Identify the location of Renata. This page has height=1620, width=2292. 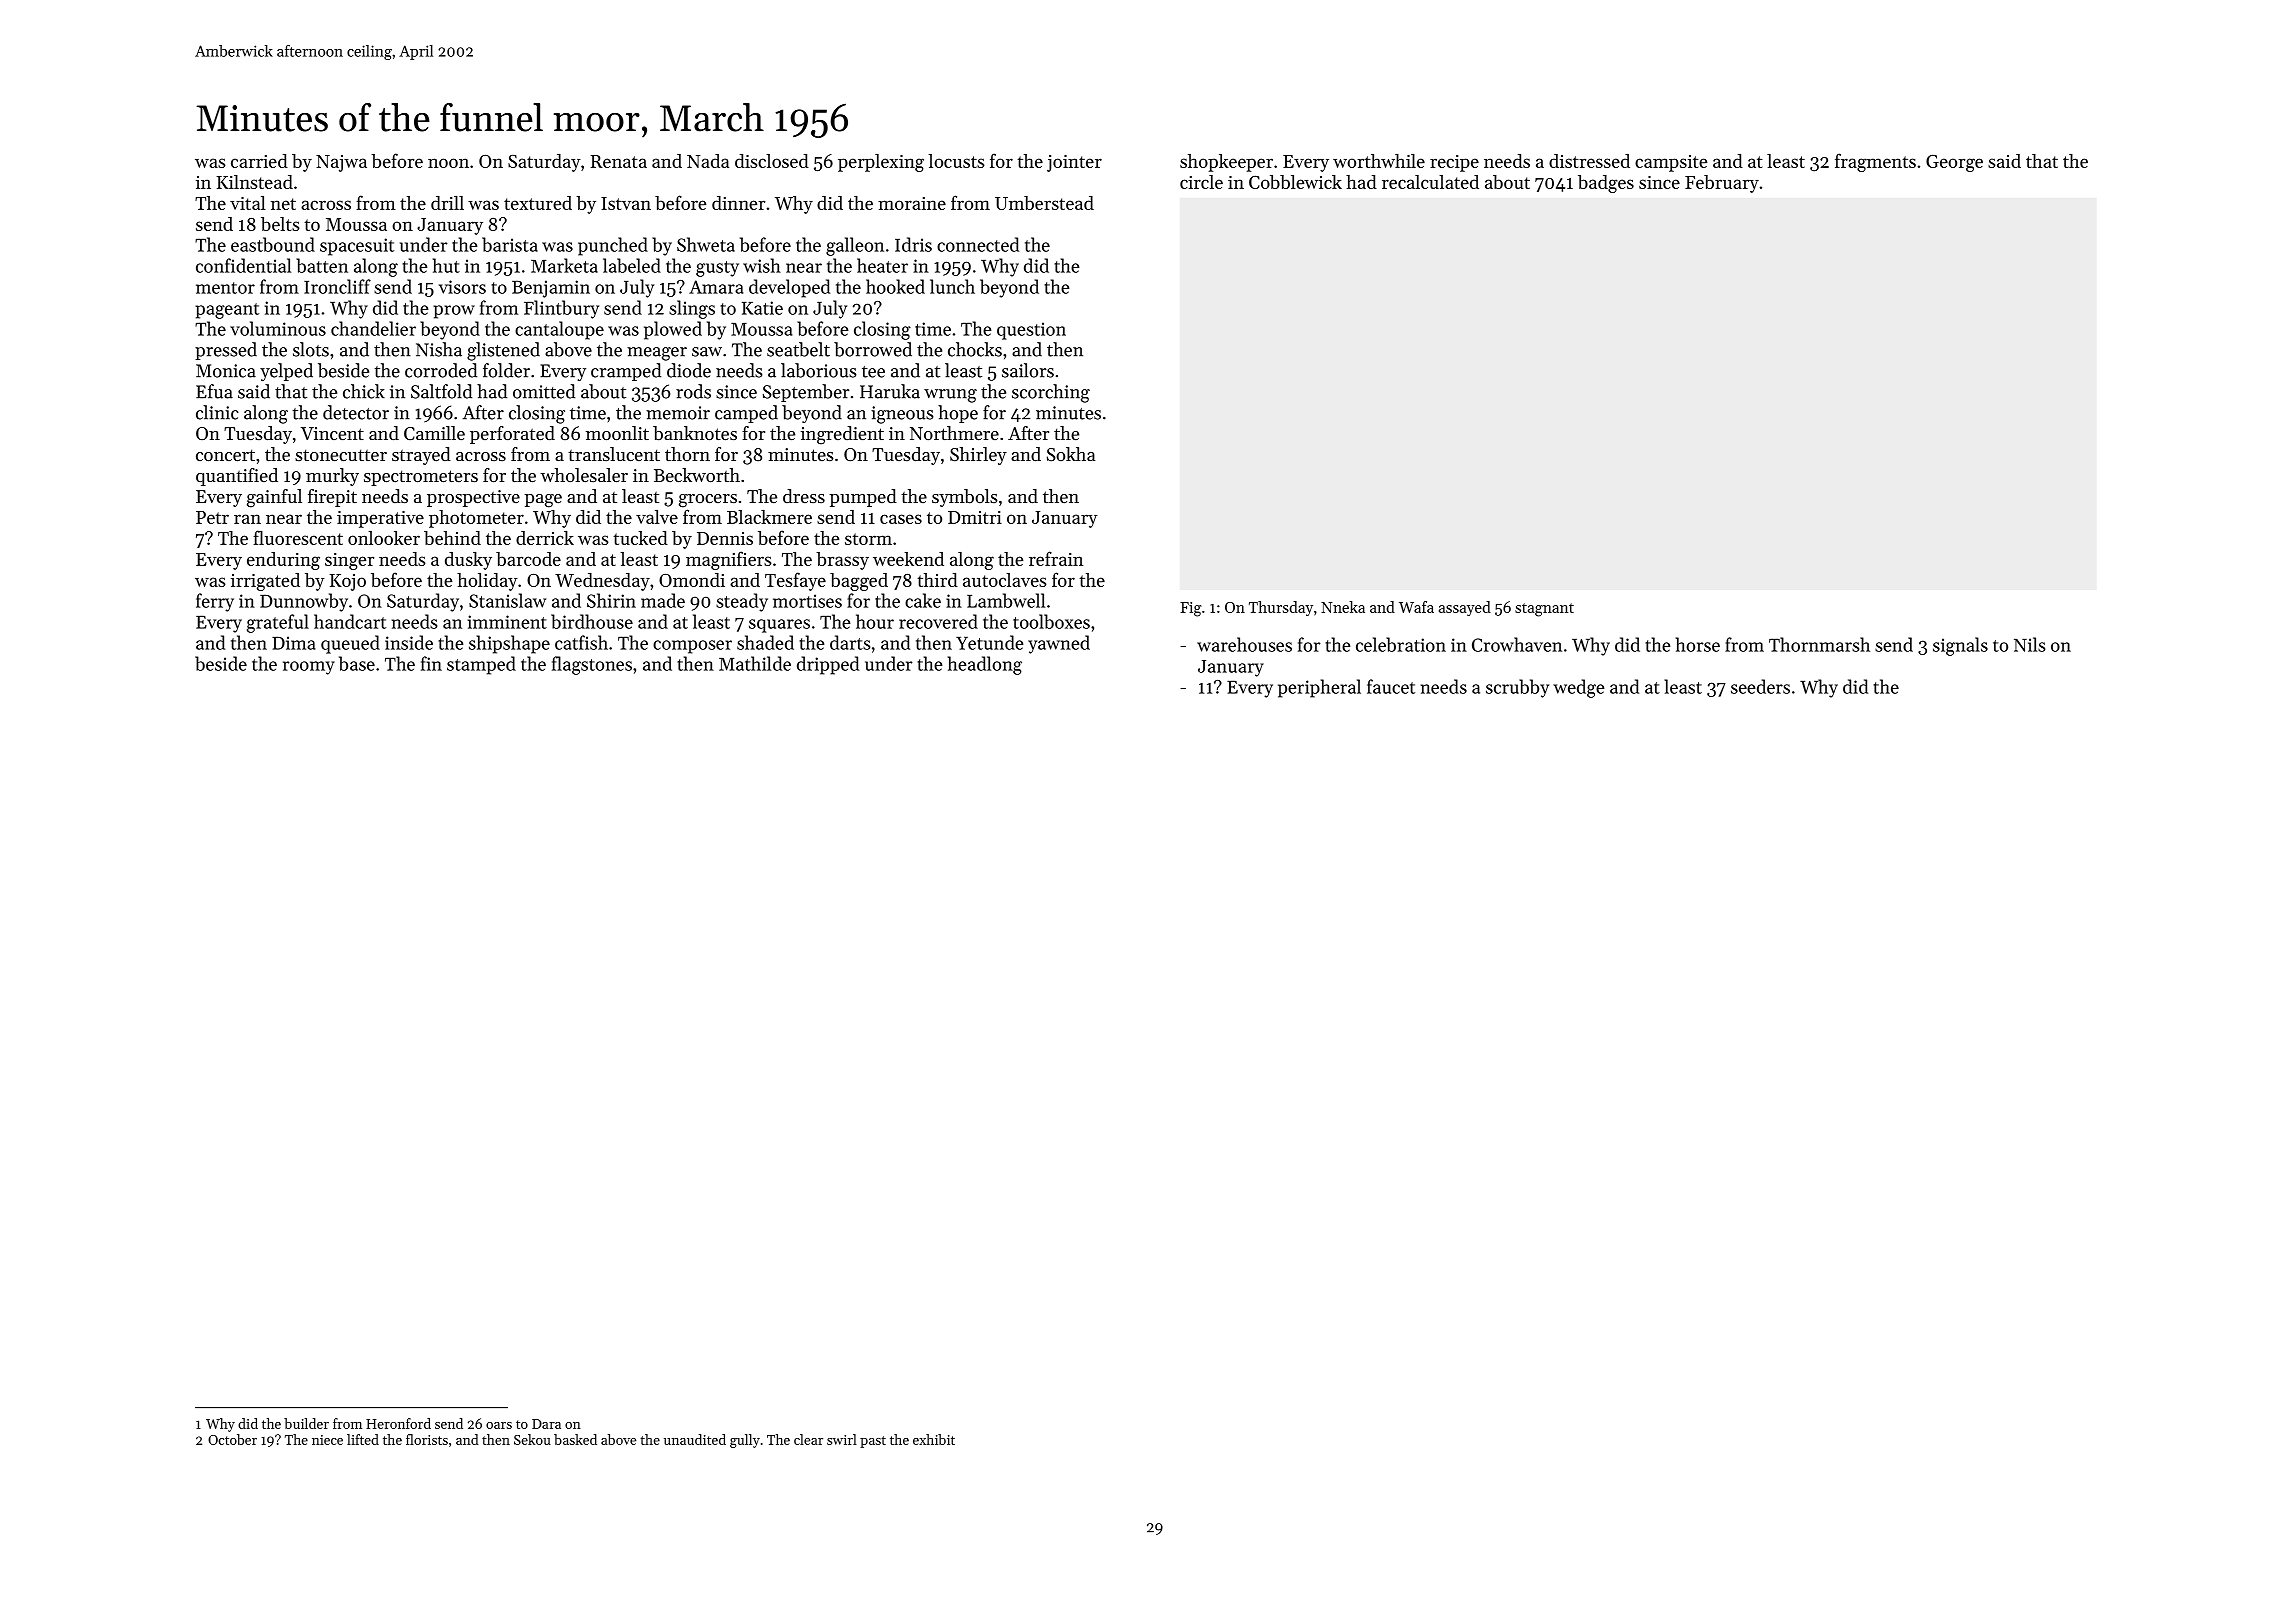
(619, 161).
